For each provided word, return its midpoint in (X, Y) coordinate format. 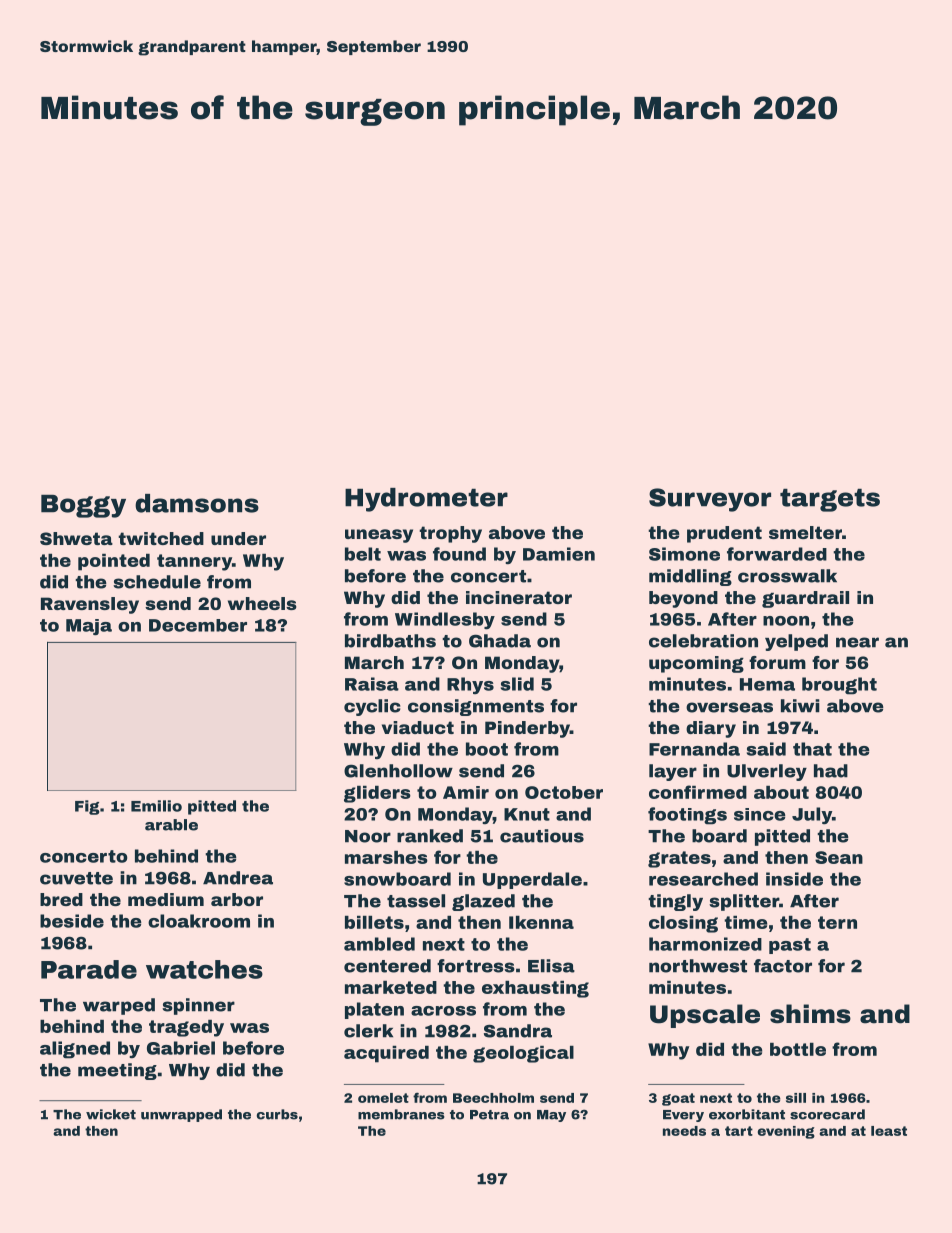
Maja (89, 627)
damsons (197, 503)
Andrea (238, 878)
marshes (386, 857)
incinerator (519, 597)
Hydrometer (426, 500)
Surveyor (710, 500)
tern (837, 922)
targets (830, 500)
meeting (117, 1071)
